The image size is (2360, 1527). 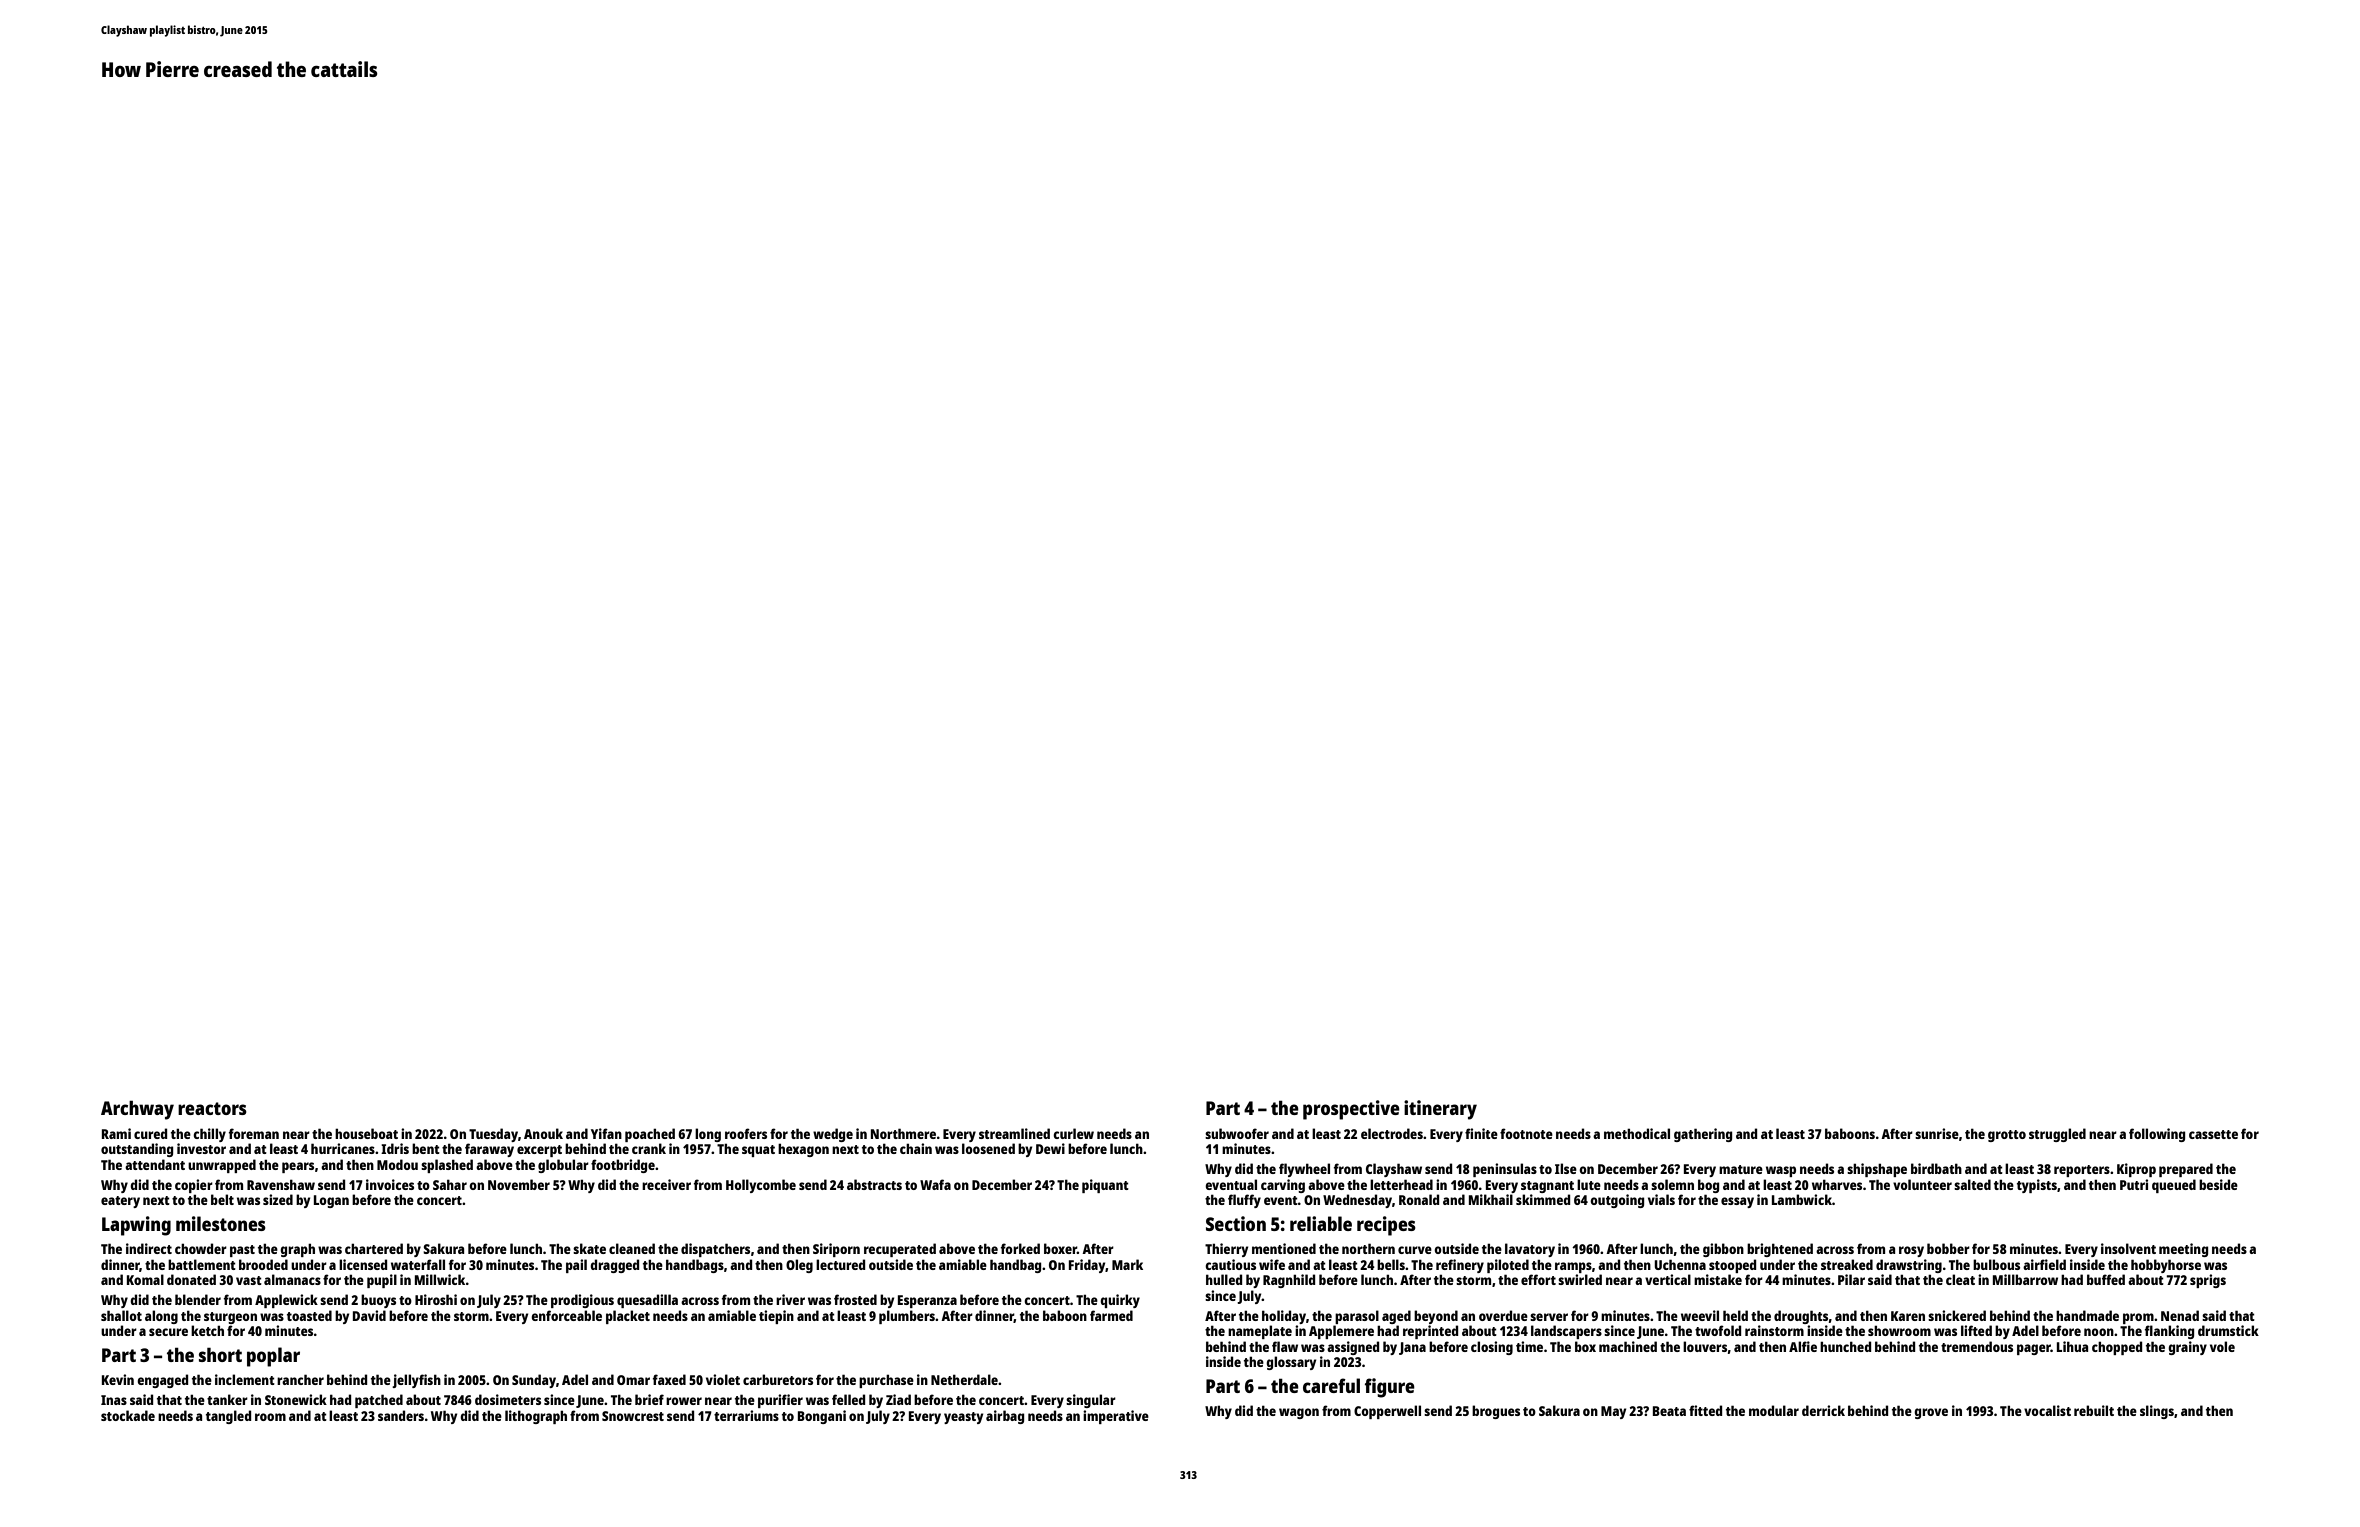 What do you see at coordinates (300, 1379) in the screenshot?
I see `rancher` at bounding box center [300, 1379].
